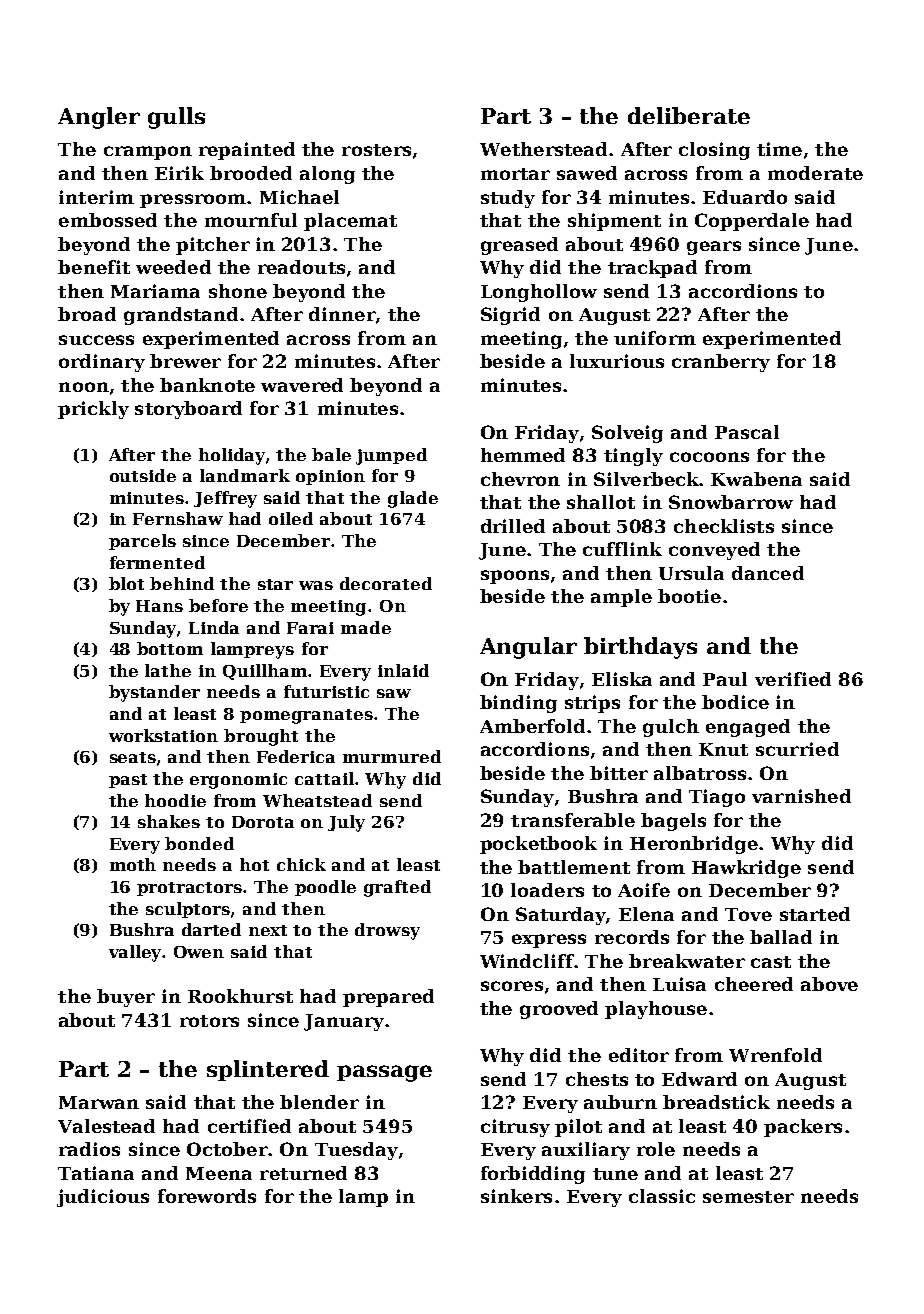 This document has height=1314, width=924. What do you see at coordinates (768, 573) in the document?
I see `danced` at bounding box center [768, 573].
